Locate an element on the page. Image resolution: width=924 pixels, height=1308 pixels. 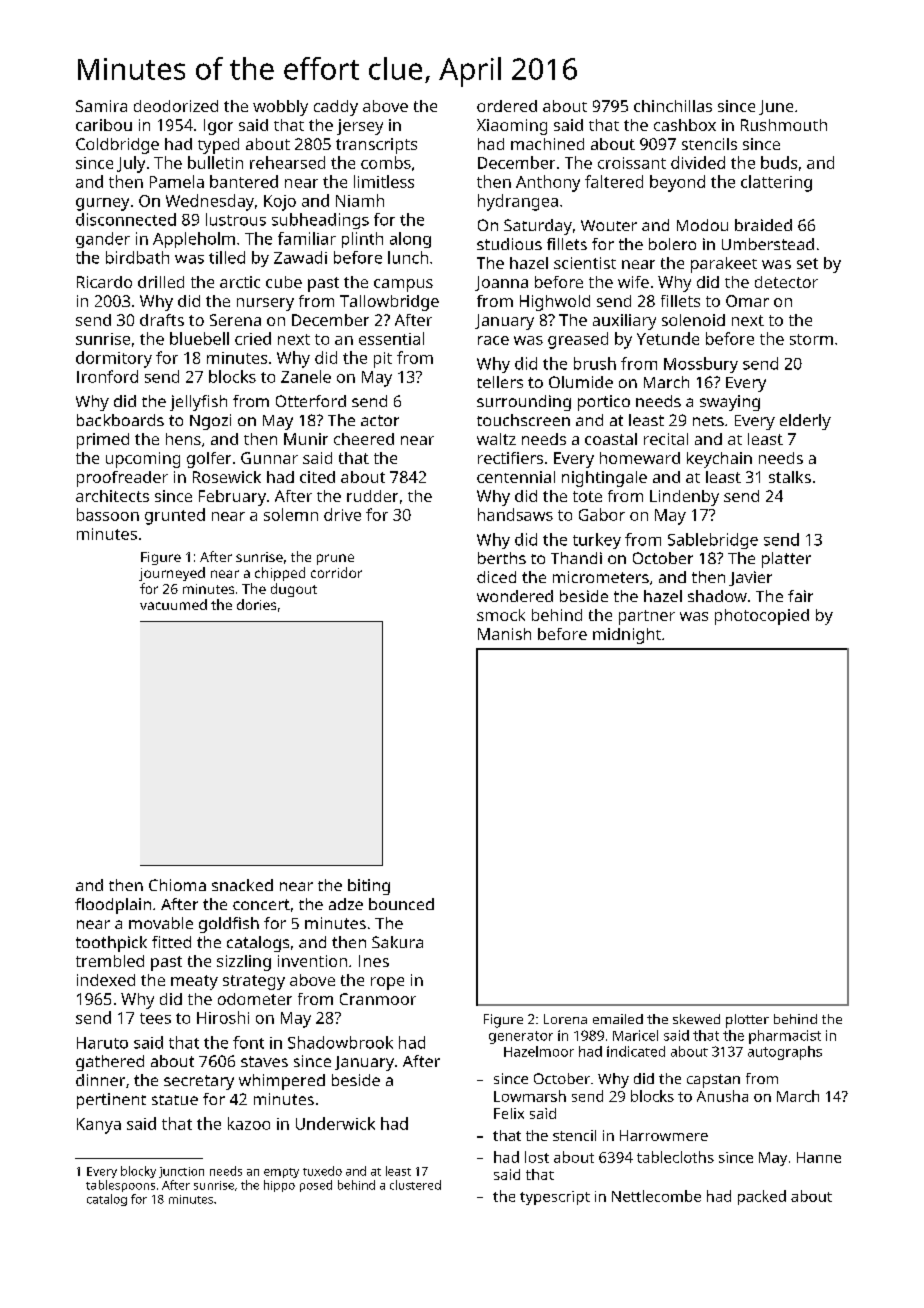
ordered is located at coordinates (507, 106).
